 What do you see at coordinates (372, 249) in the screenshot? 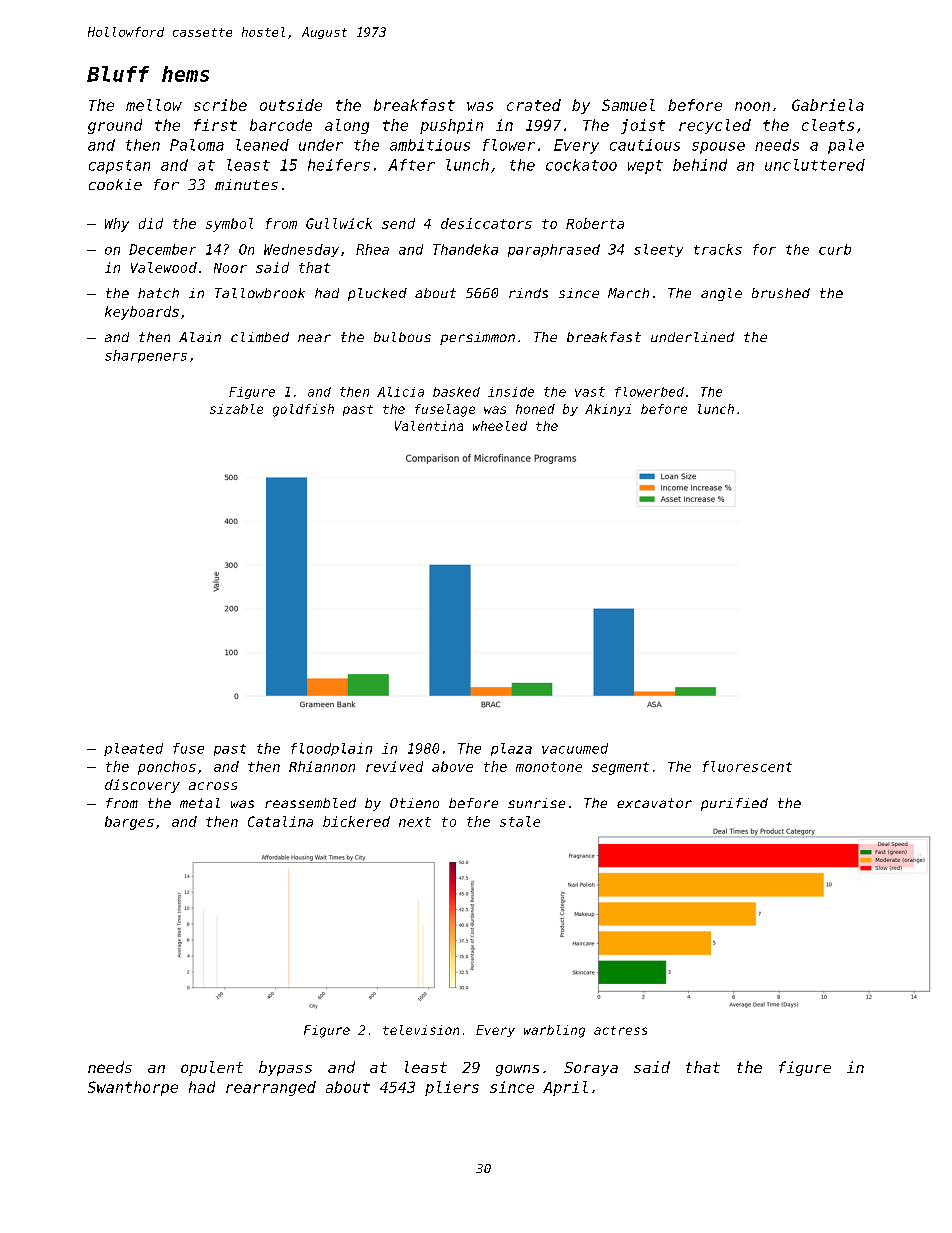
I see `Rhea` at bounding box center [372, 249].
